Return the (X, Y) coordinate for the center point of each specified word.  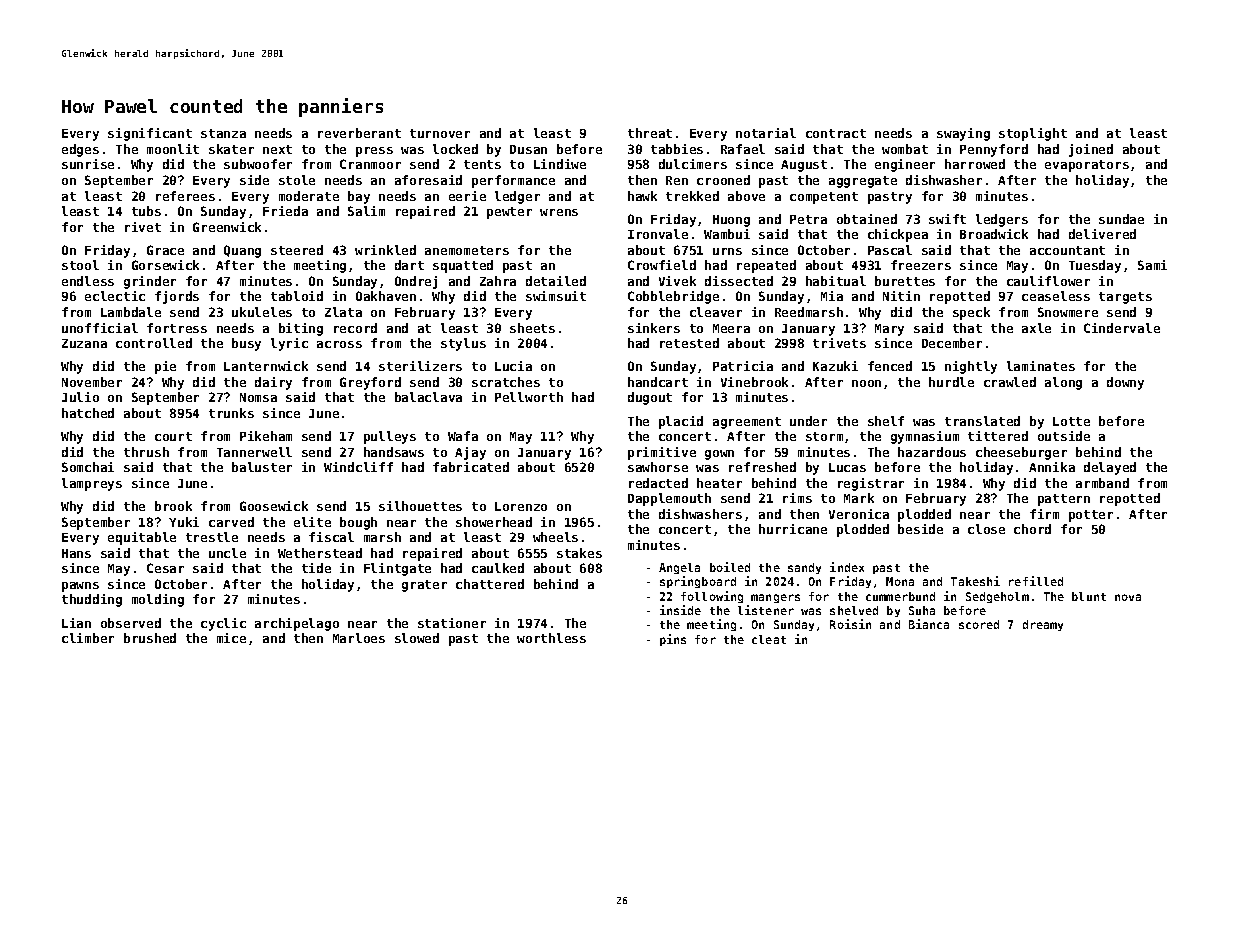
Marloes (359, 638)
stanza (223, 133)
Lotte (1071, 421)
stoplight (1033, 134)
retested (689, 343)
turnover (440, 133)
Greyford (370, 383)
